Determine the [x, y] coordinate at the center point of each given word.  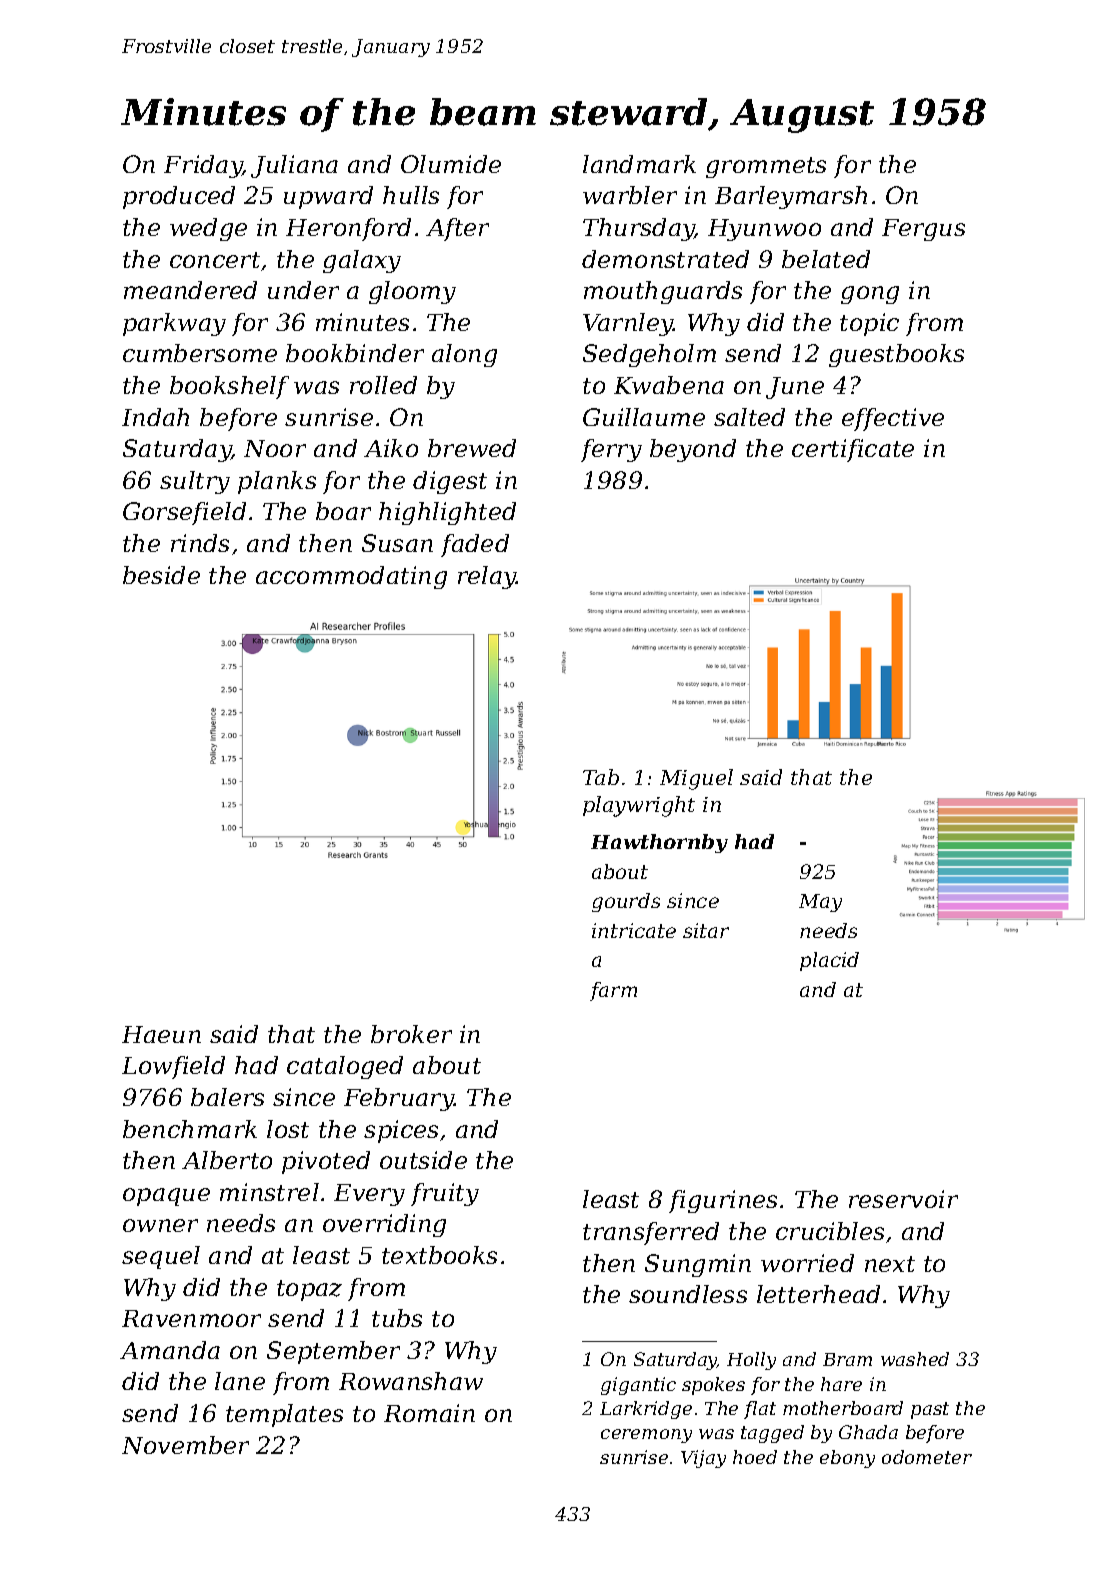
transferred [651, 1233]
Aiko [391, 448]
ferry [611, 450]
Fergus [923, 230]
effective [893, 419]
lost [288, 1129]
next [890, 1264]
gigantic [638, 1386]
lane [240, 1381]
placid [829, 961]
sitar [706, 930]
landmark [639, 164]
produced [179, 197]
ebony [847, 1459]
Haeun [161, 1034]
